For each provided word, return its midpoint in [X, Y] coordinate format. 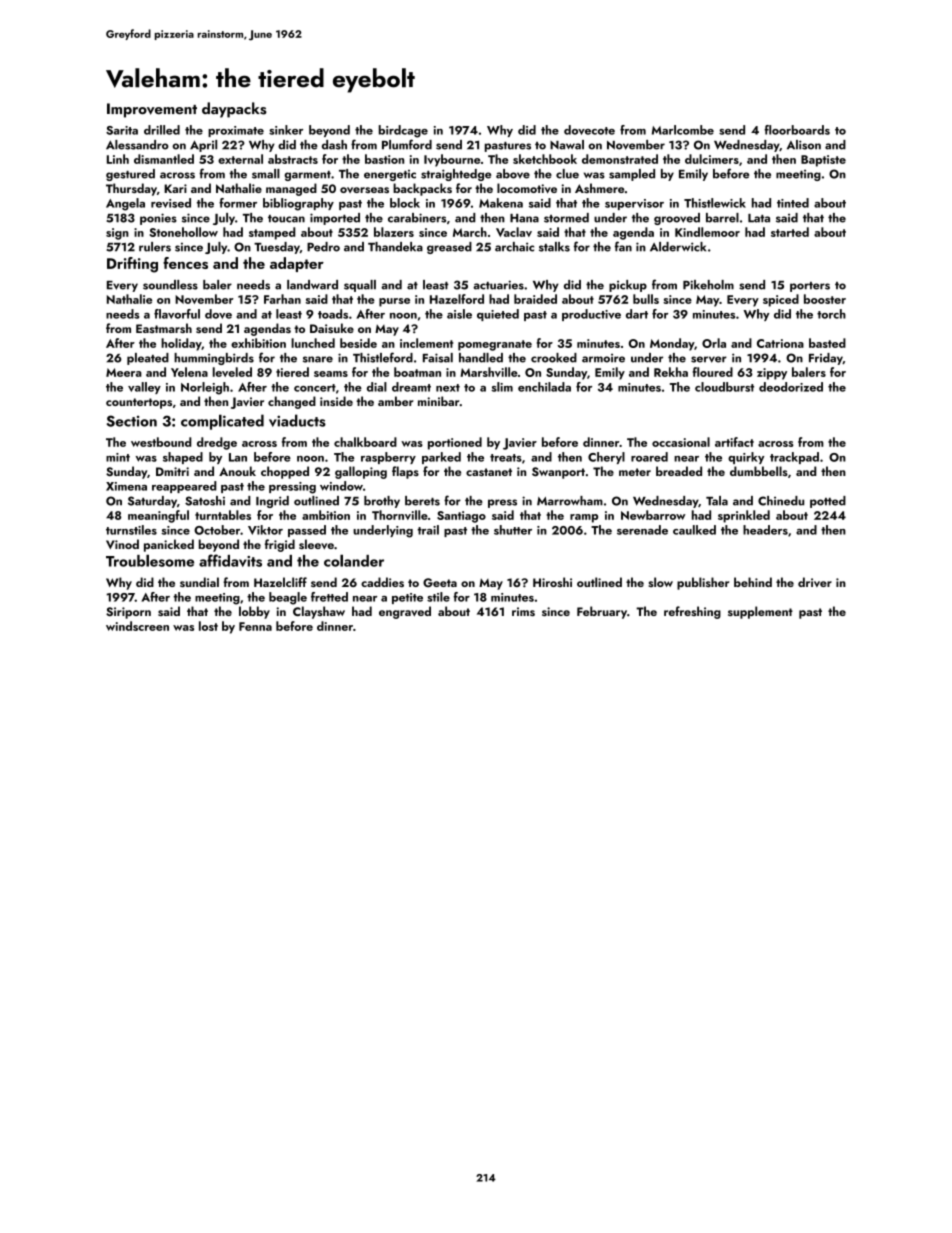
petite [407, 598]
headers [765, 530]
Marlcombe [683, 130]
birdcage [403, 131]
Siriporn [128, 613]
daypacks [234, 110]
